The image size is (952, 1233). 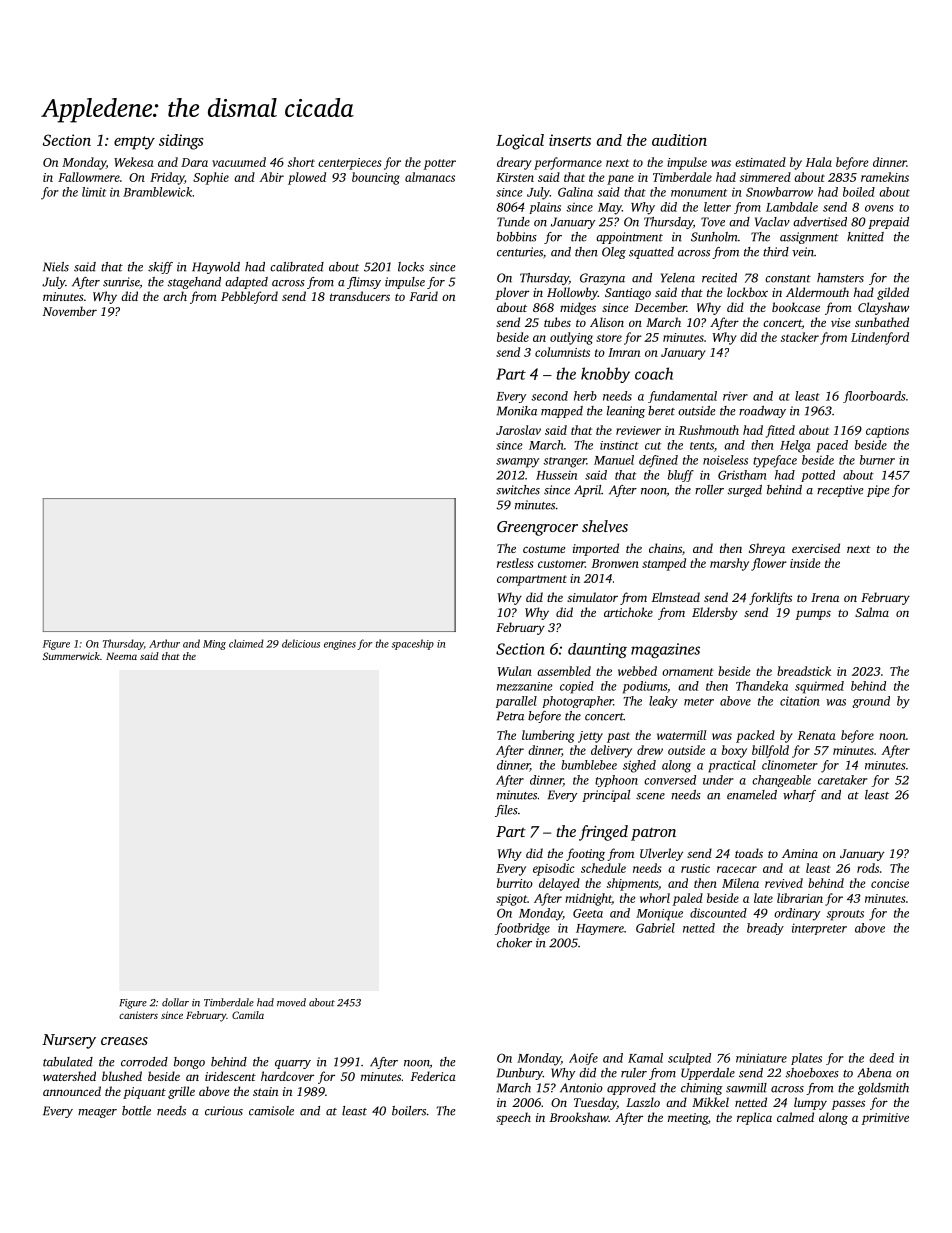 What do you see at coordinates (624, 352) in the screenshot?
I see `Imran` at bounding box center [624, 352].
